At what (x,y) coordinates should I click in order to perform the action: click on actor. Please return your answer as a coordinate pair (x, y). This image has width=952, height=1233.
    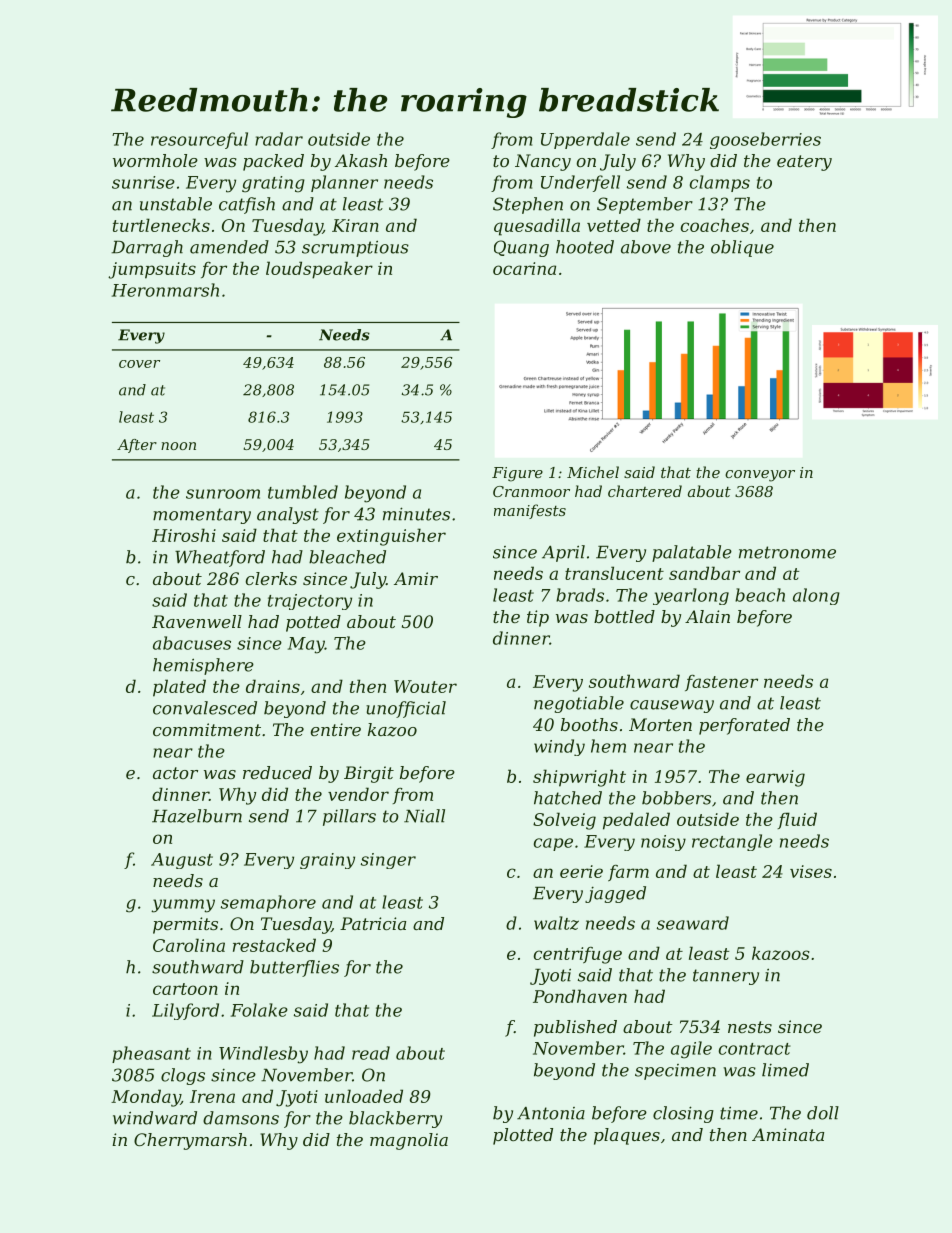
    Looking at the image, I should click on (175, 773).
